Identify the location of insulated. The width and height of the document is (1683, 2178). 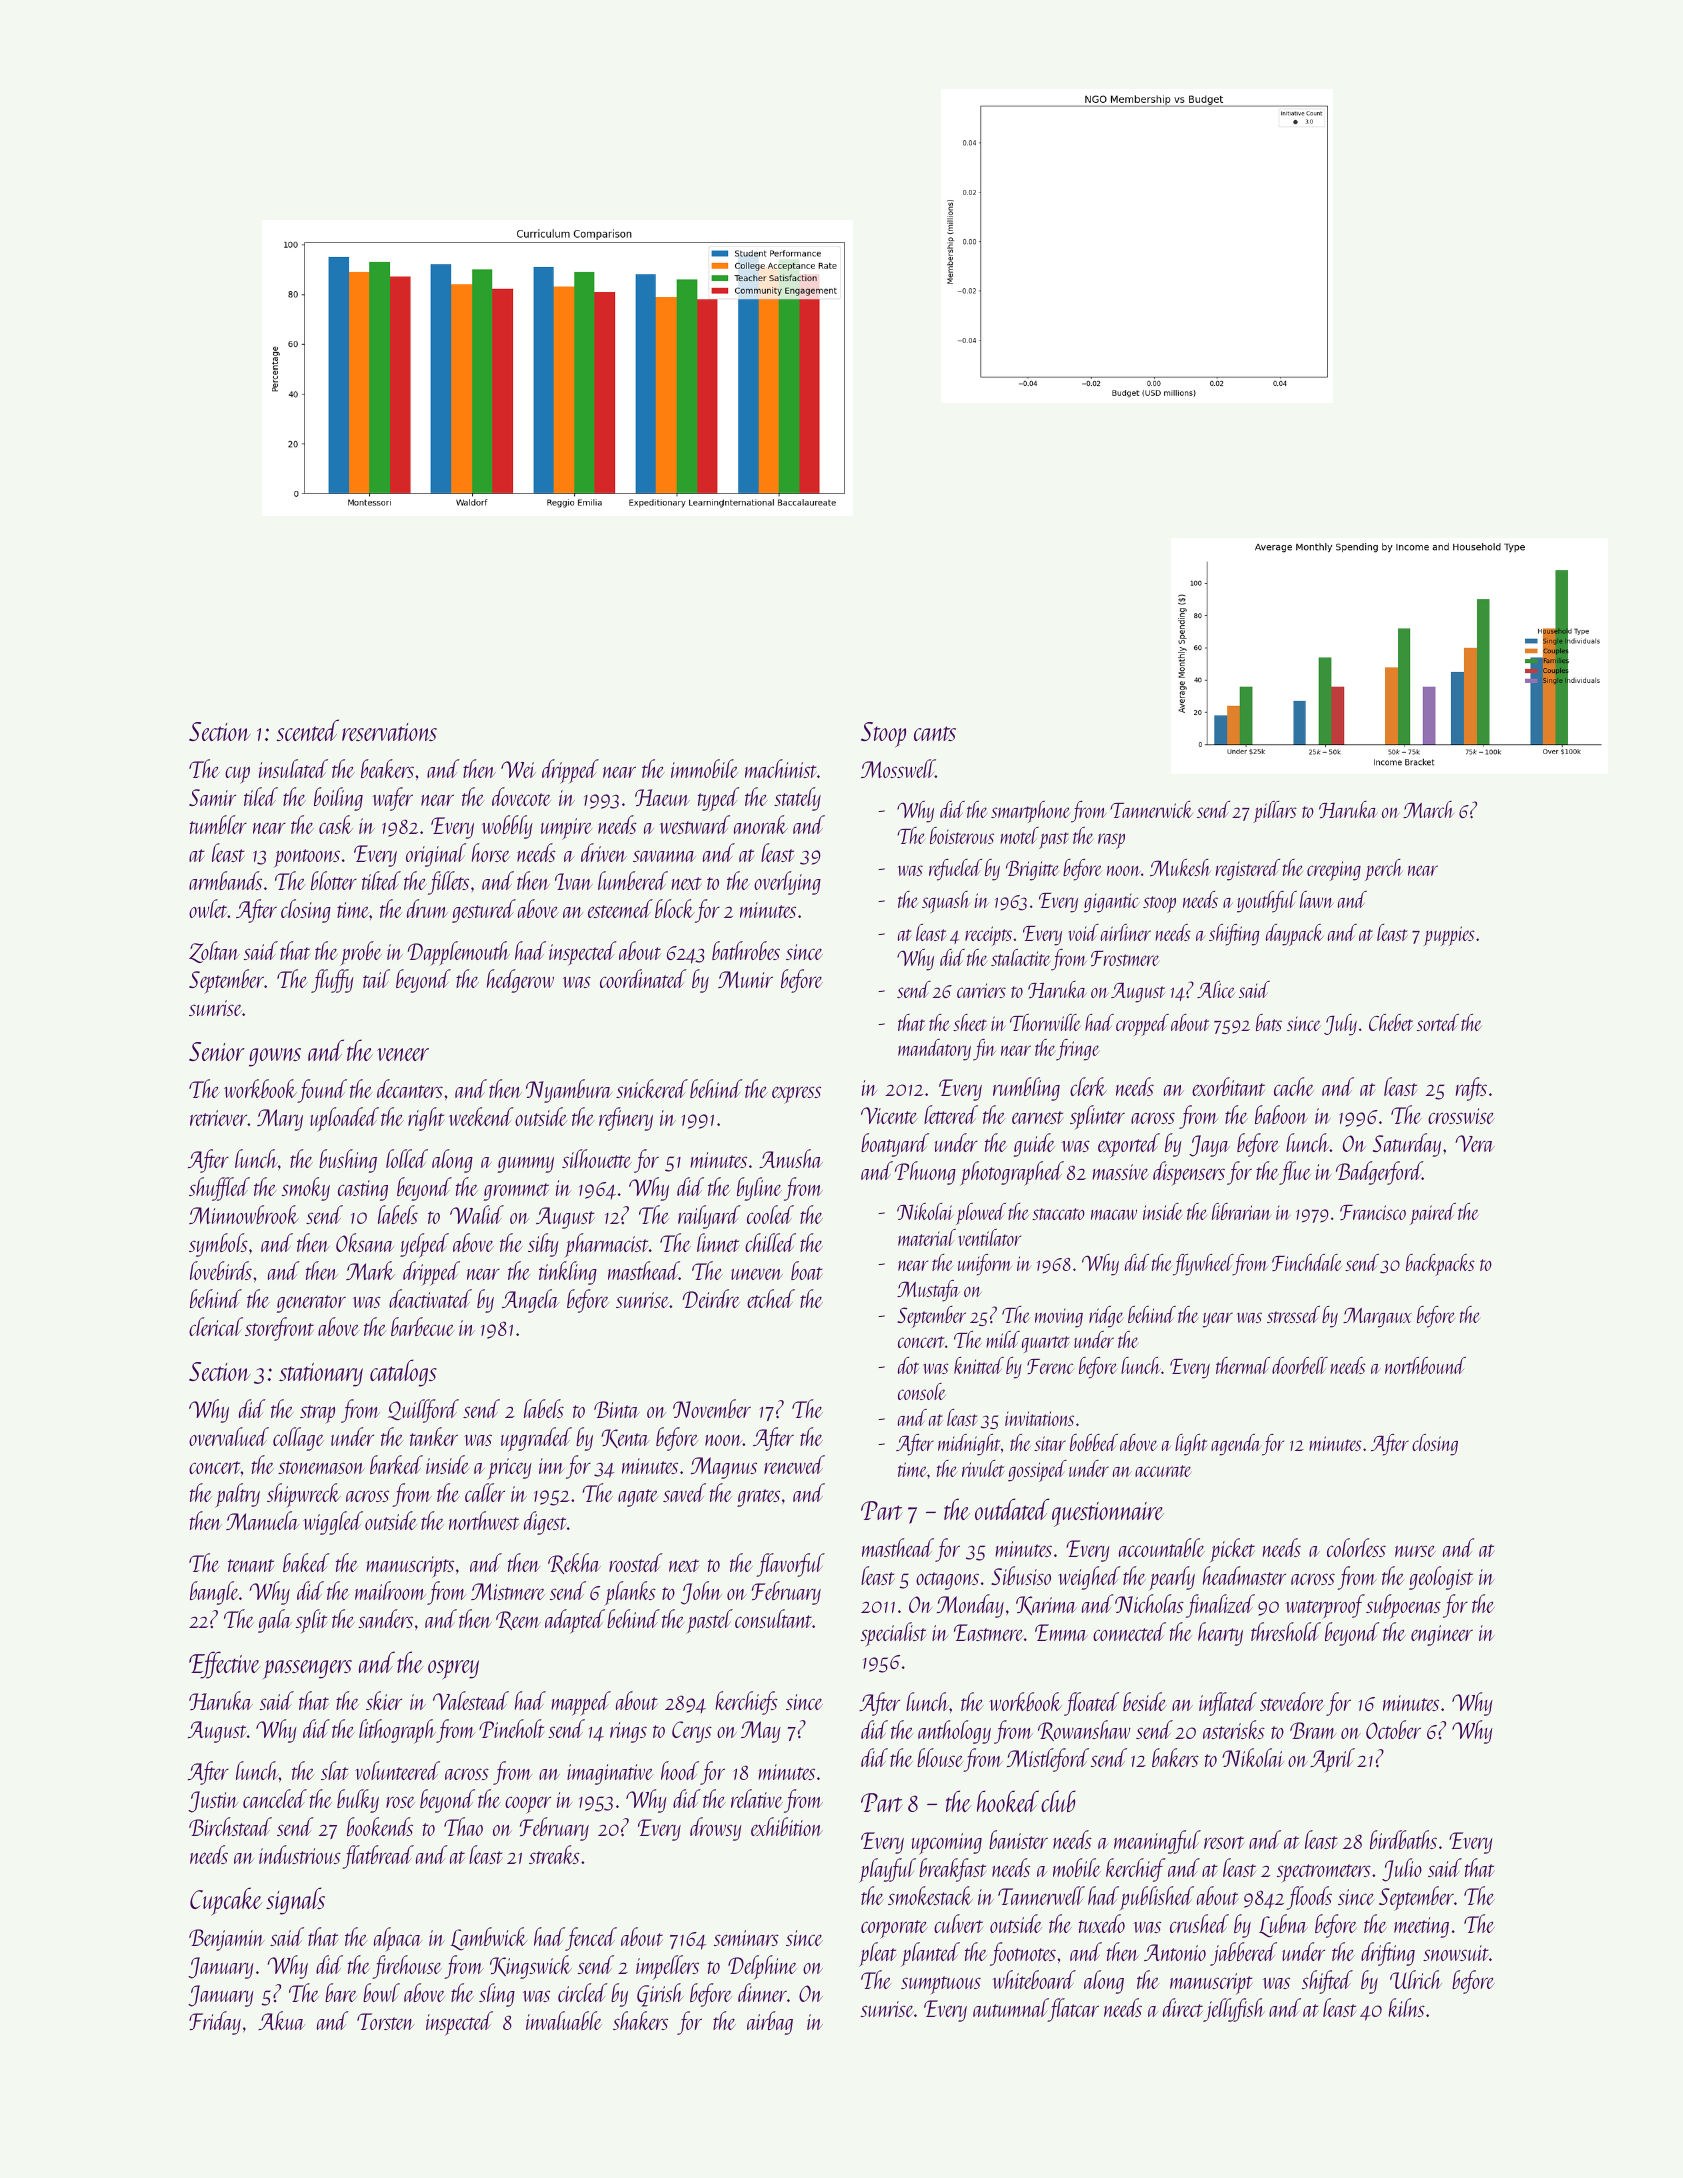
(293, 768).
